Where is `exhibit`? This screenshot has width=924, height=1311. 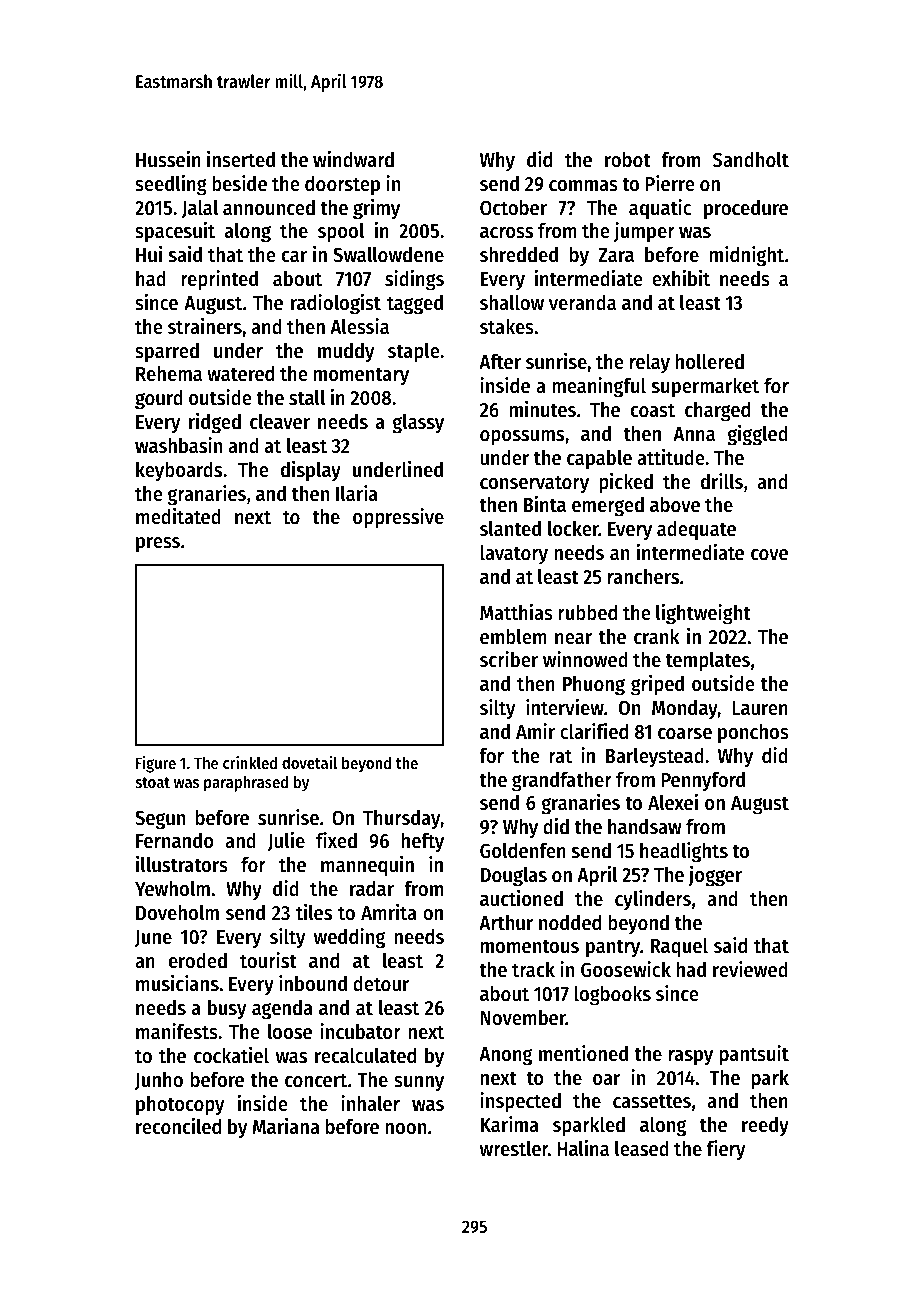
exhibit is located at coordinates (681, 278).
